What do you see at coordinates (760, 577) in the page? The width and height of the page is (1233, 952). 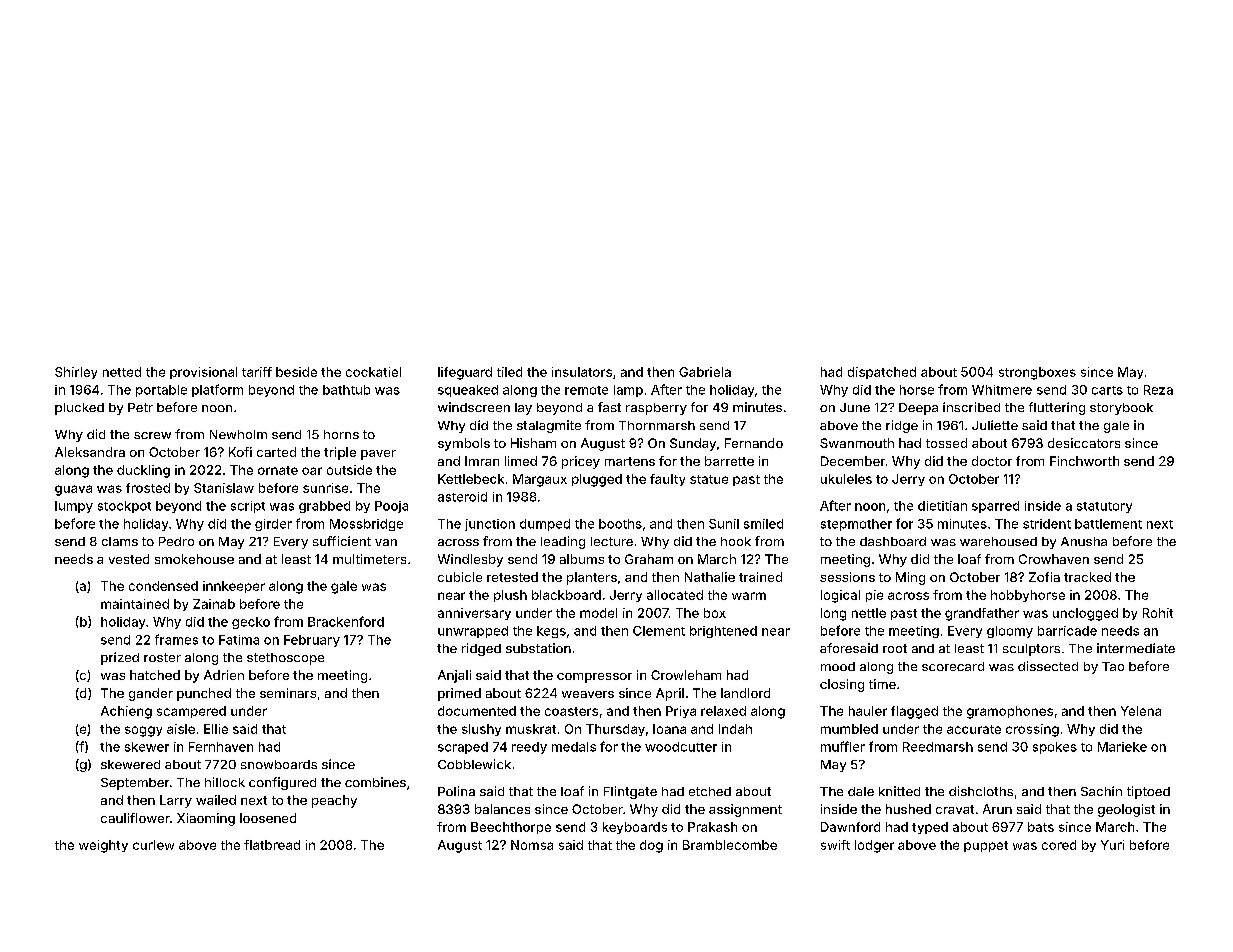 I see `trained` at bounding box center [760, 577].
